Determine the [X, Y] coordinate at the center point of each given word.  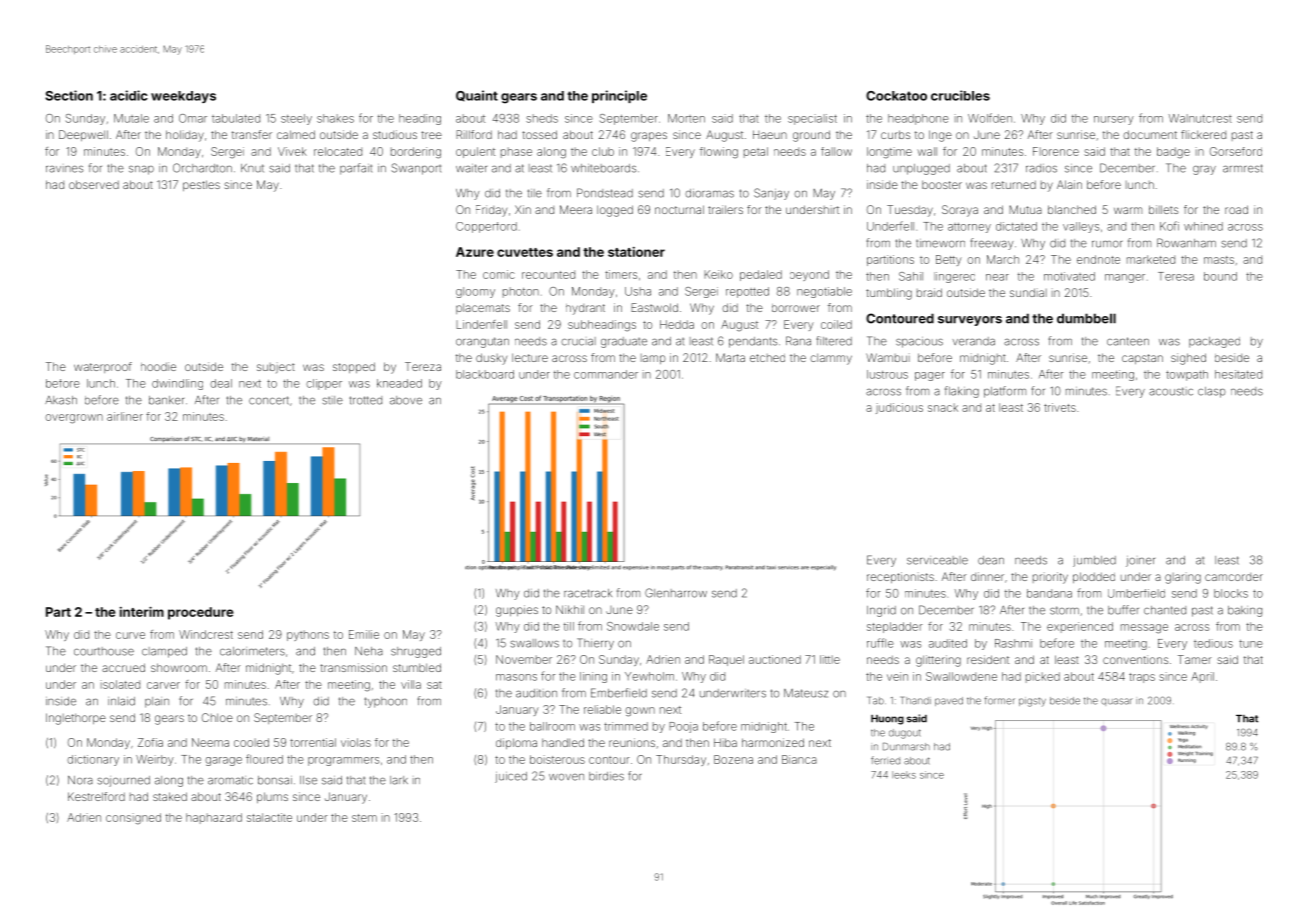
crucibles [960, 95]
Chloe [217, 717]
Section [69, 95]
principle [619, 96]
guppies [517, 611]
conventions [1135, 659]
